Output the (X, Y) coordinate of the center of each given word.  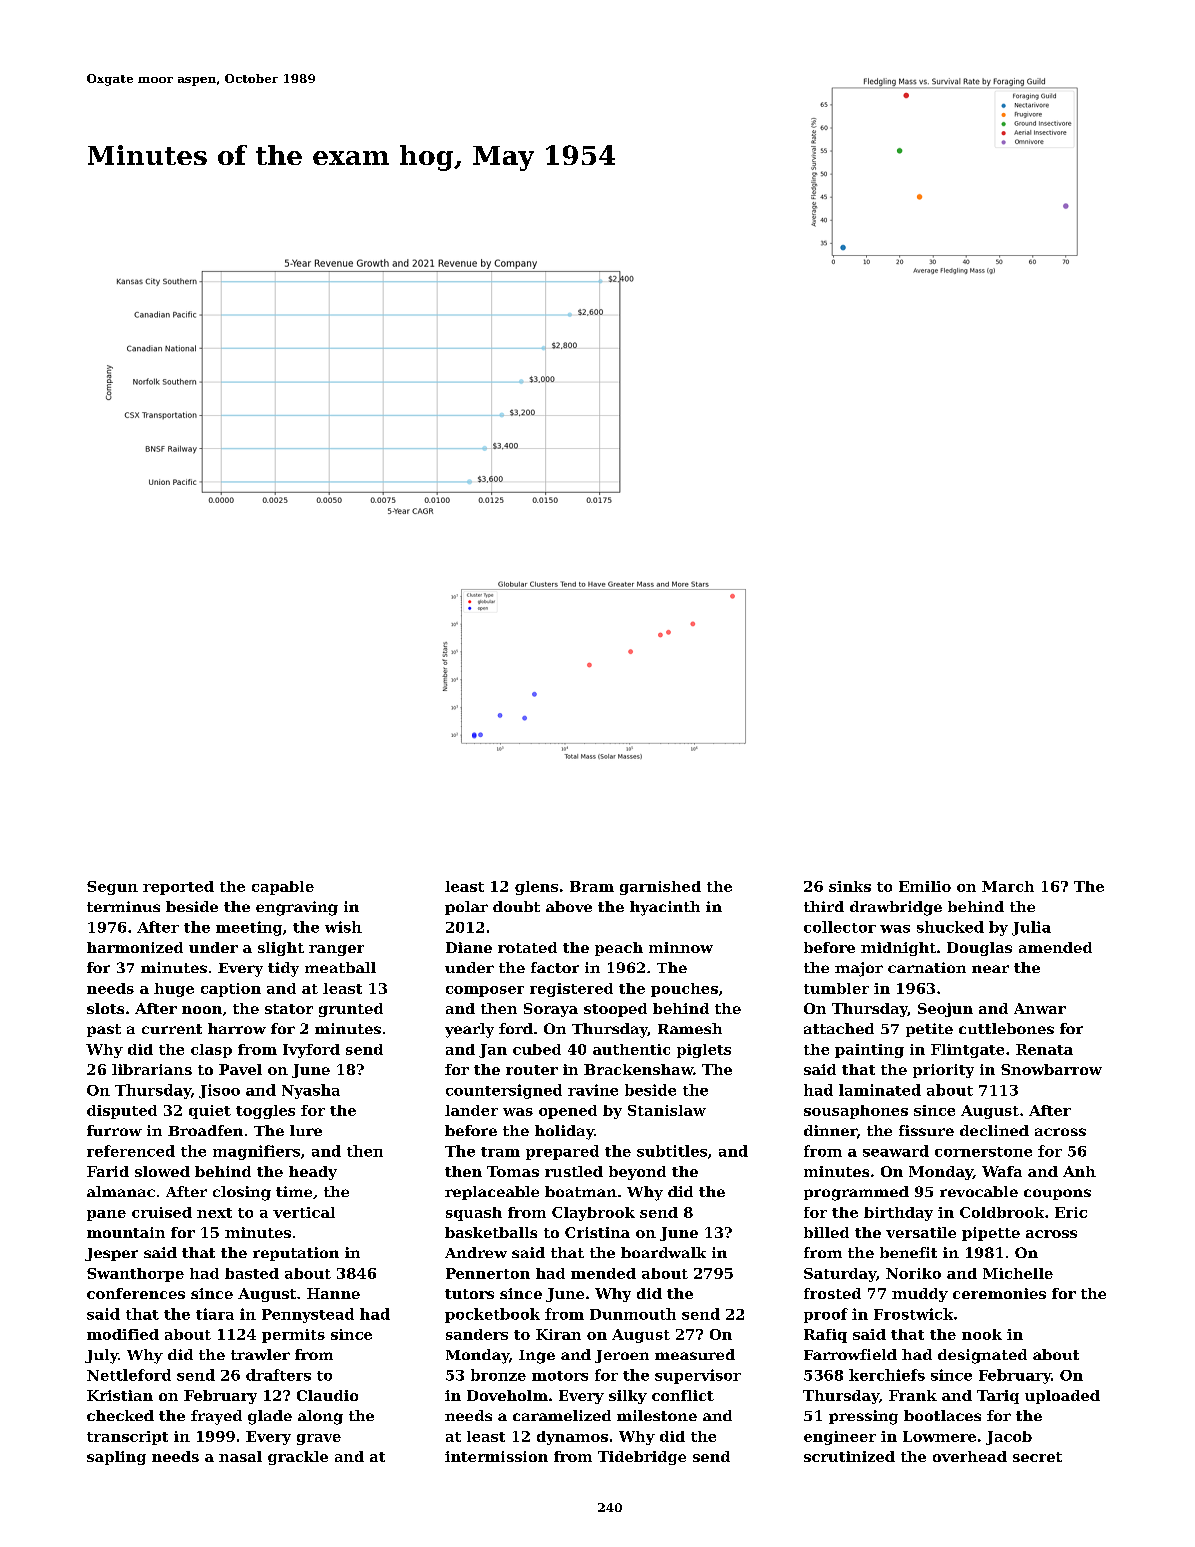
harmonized (135, 947)
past (104, 1030)
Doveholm (507, 1395)
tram (500, 1152)
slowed (162, 1171)
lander (471, 1110)
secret (1037, 1457)
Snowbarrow (1051, 1069)
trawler (260, 1354)
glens (536, 888)
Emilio (925, 886)
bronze (498, 1375)
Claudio (327, 1395)
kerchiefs (887, 1375)
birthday (898, 1214)
